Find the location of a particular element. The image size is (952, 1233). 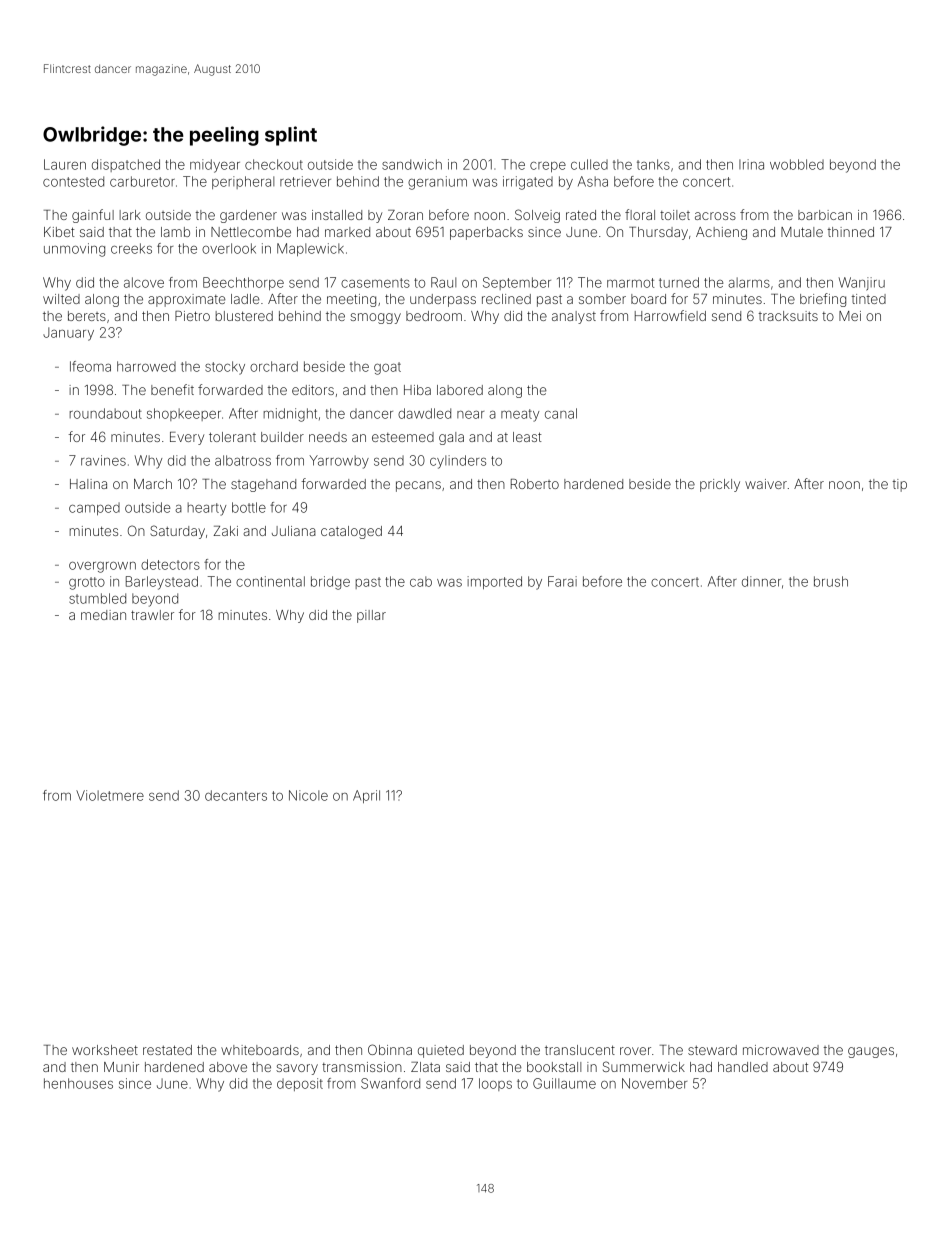

barbican is located at coordinates (825, 215).
